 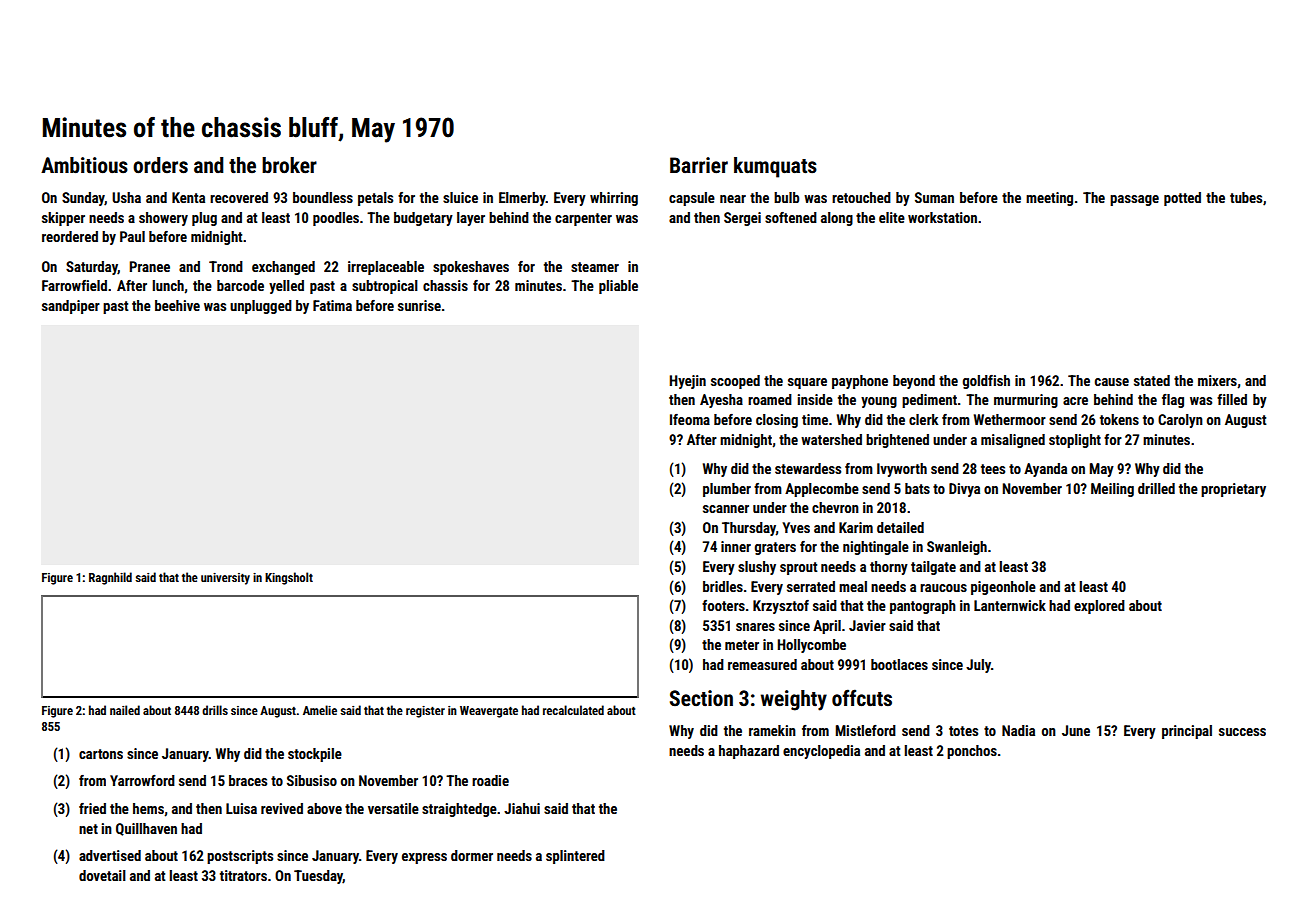 I want to click on inner, so click(x=736, y=546).
